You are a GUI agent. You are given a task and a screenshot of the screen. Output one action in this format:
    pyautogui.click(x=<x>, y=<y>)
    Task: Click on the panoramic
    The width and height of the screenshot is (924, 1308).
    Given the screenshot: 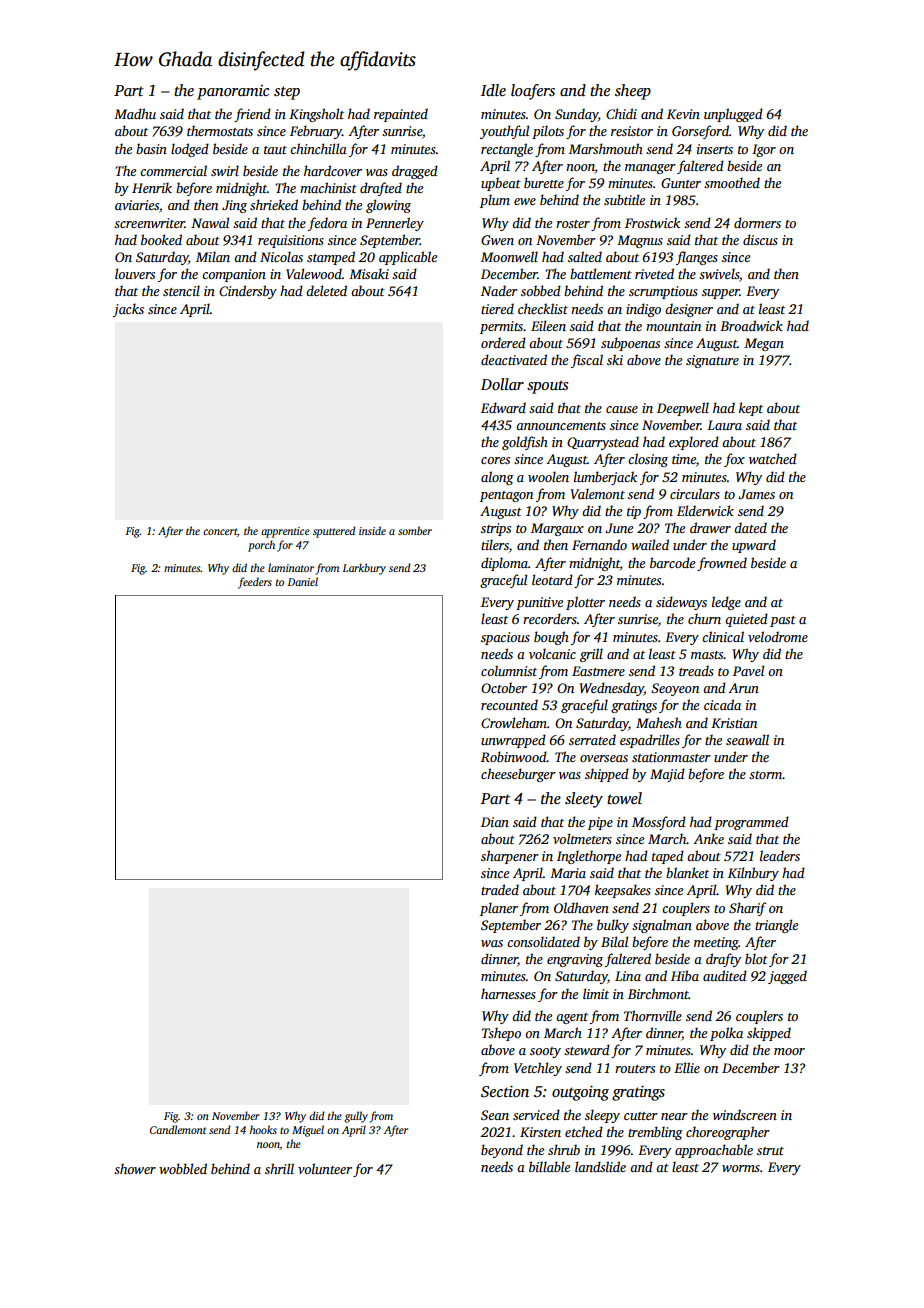 What is the action you would take?
    pyautogui.click(x=233, y=92)
